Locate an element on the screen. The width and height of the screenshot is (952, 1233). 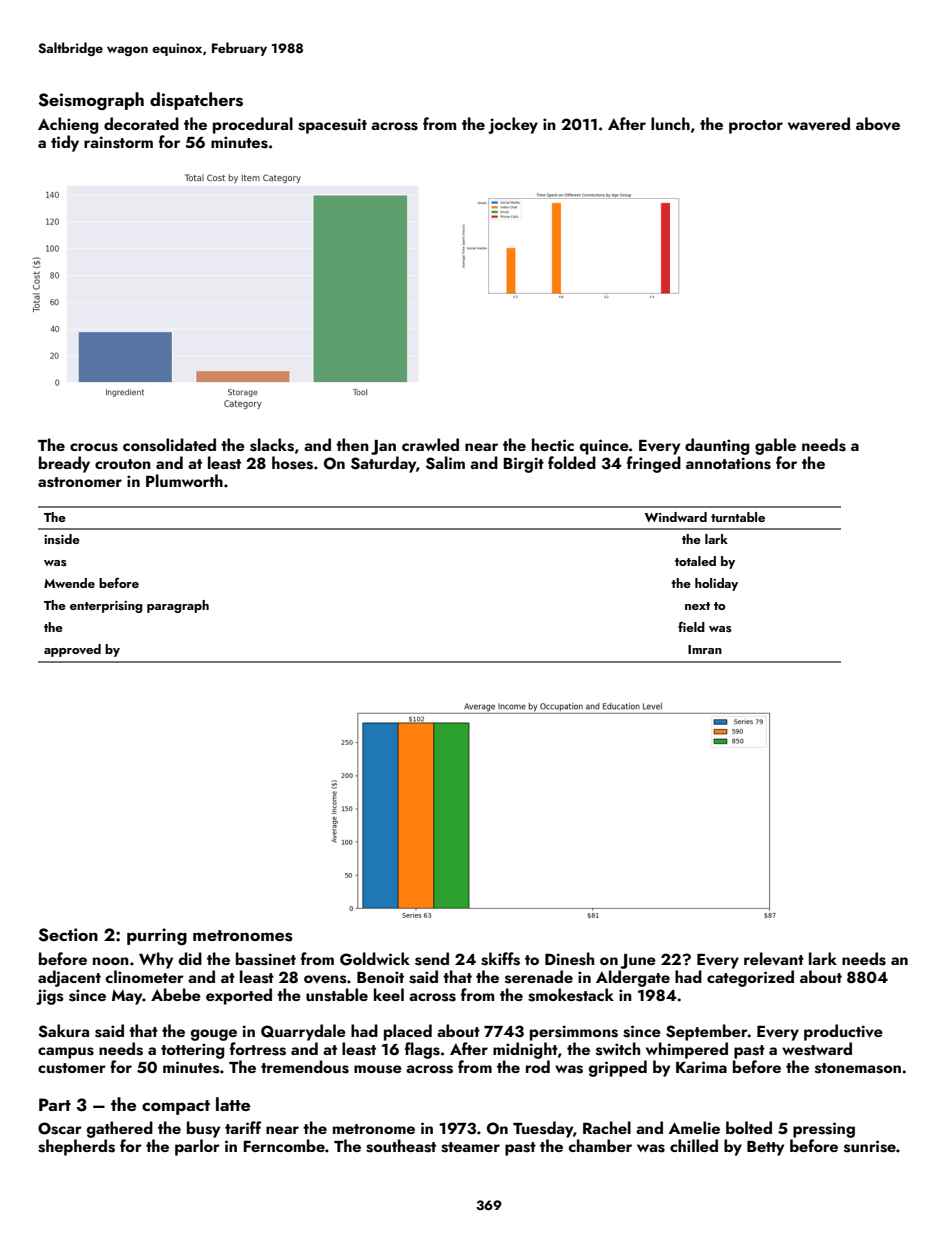
approved is located at coordinates (72, 650).
